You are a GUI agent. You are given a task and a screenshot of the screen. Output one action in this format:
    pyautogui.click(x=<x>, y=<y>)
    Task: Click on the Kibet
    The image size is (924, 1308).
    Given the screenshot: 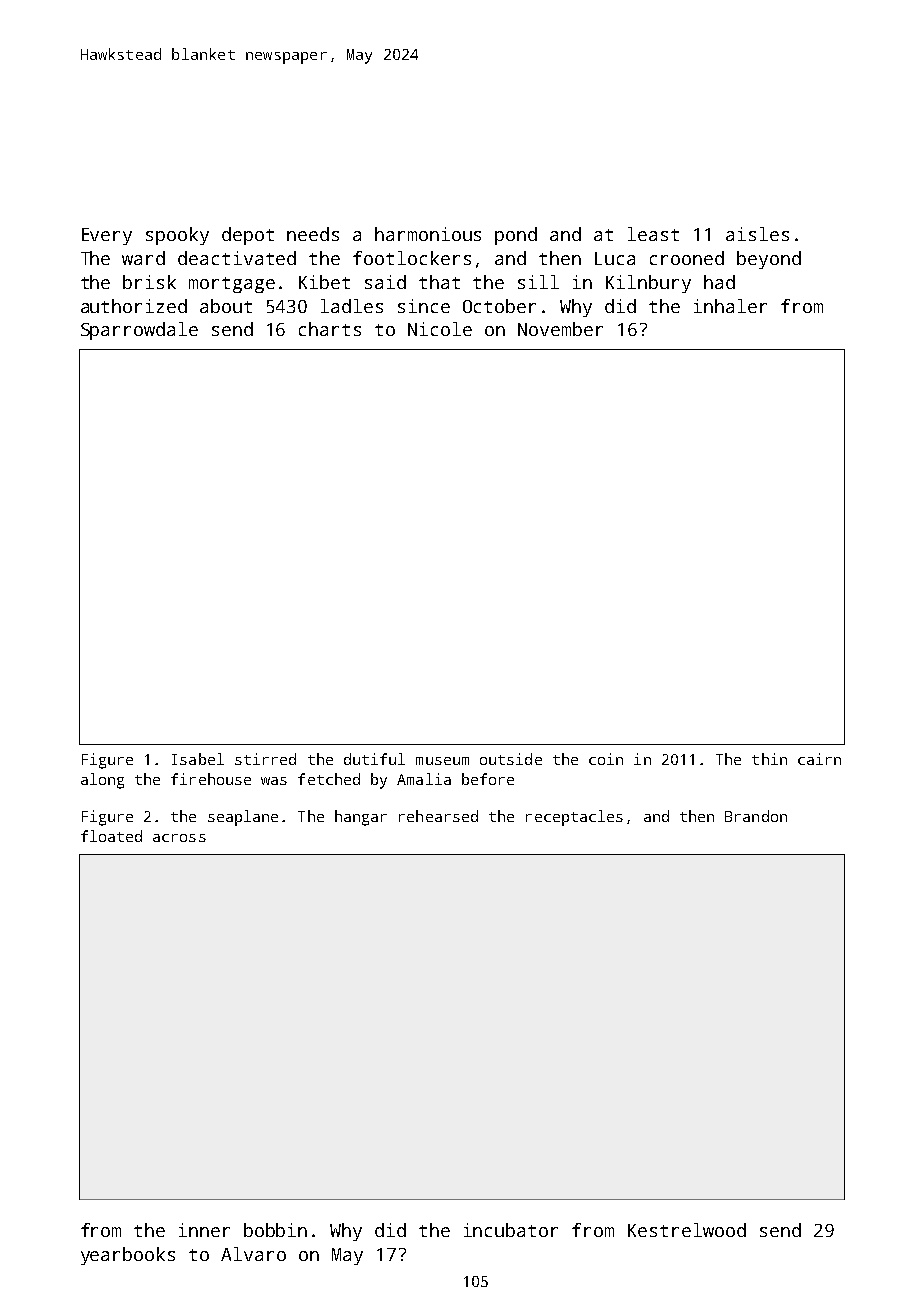 What is the action you would take?
    pyautogui.click(x=324, y=282)
